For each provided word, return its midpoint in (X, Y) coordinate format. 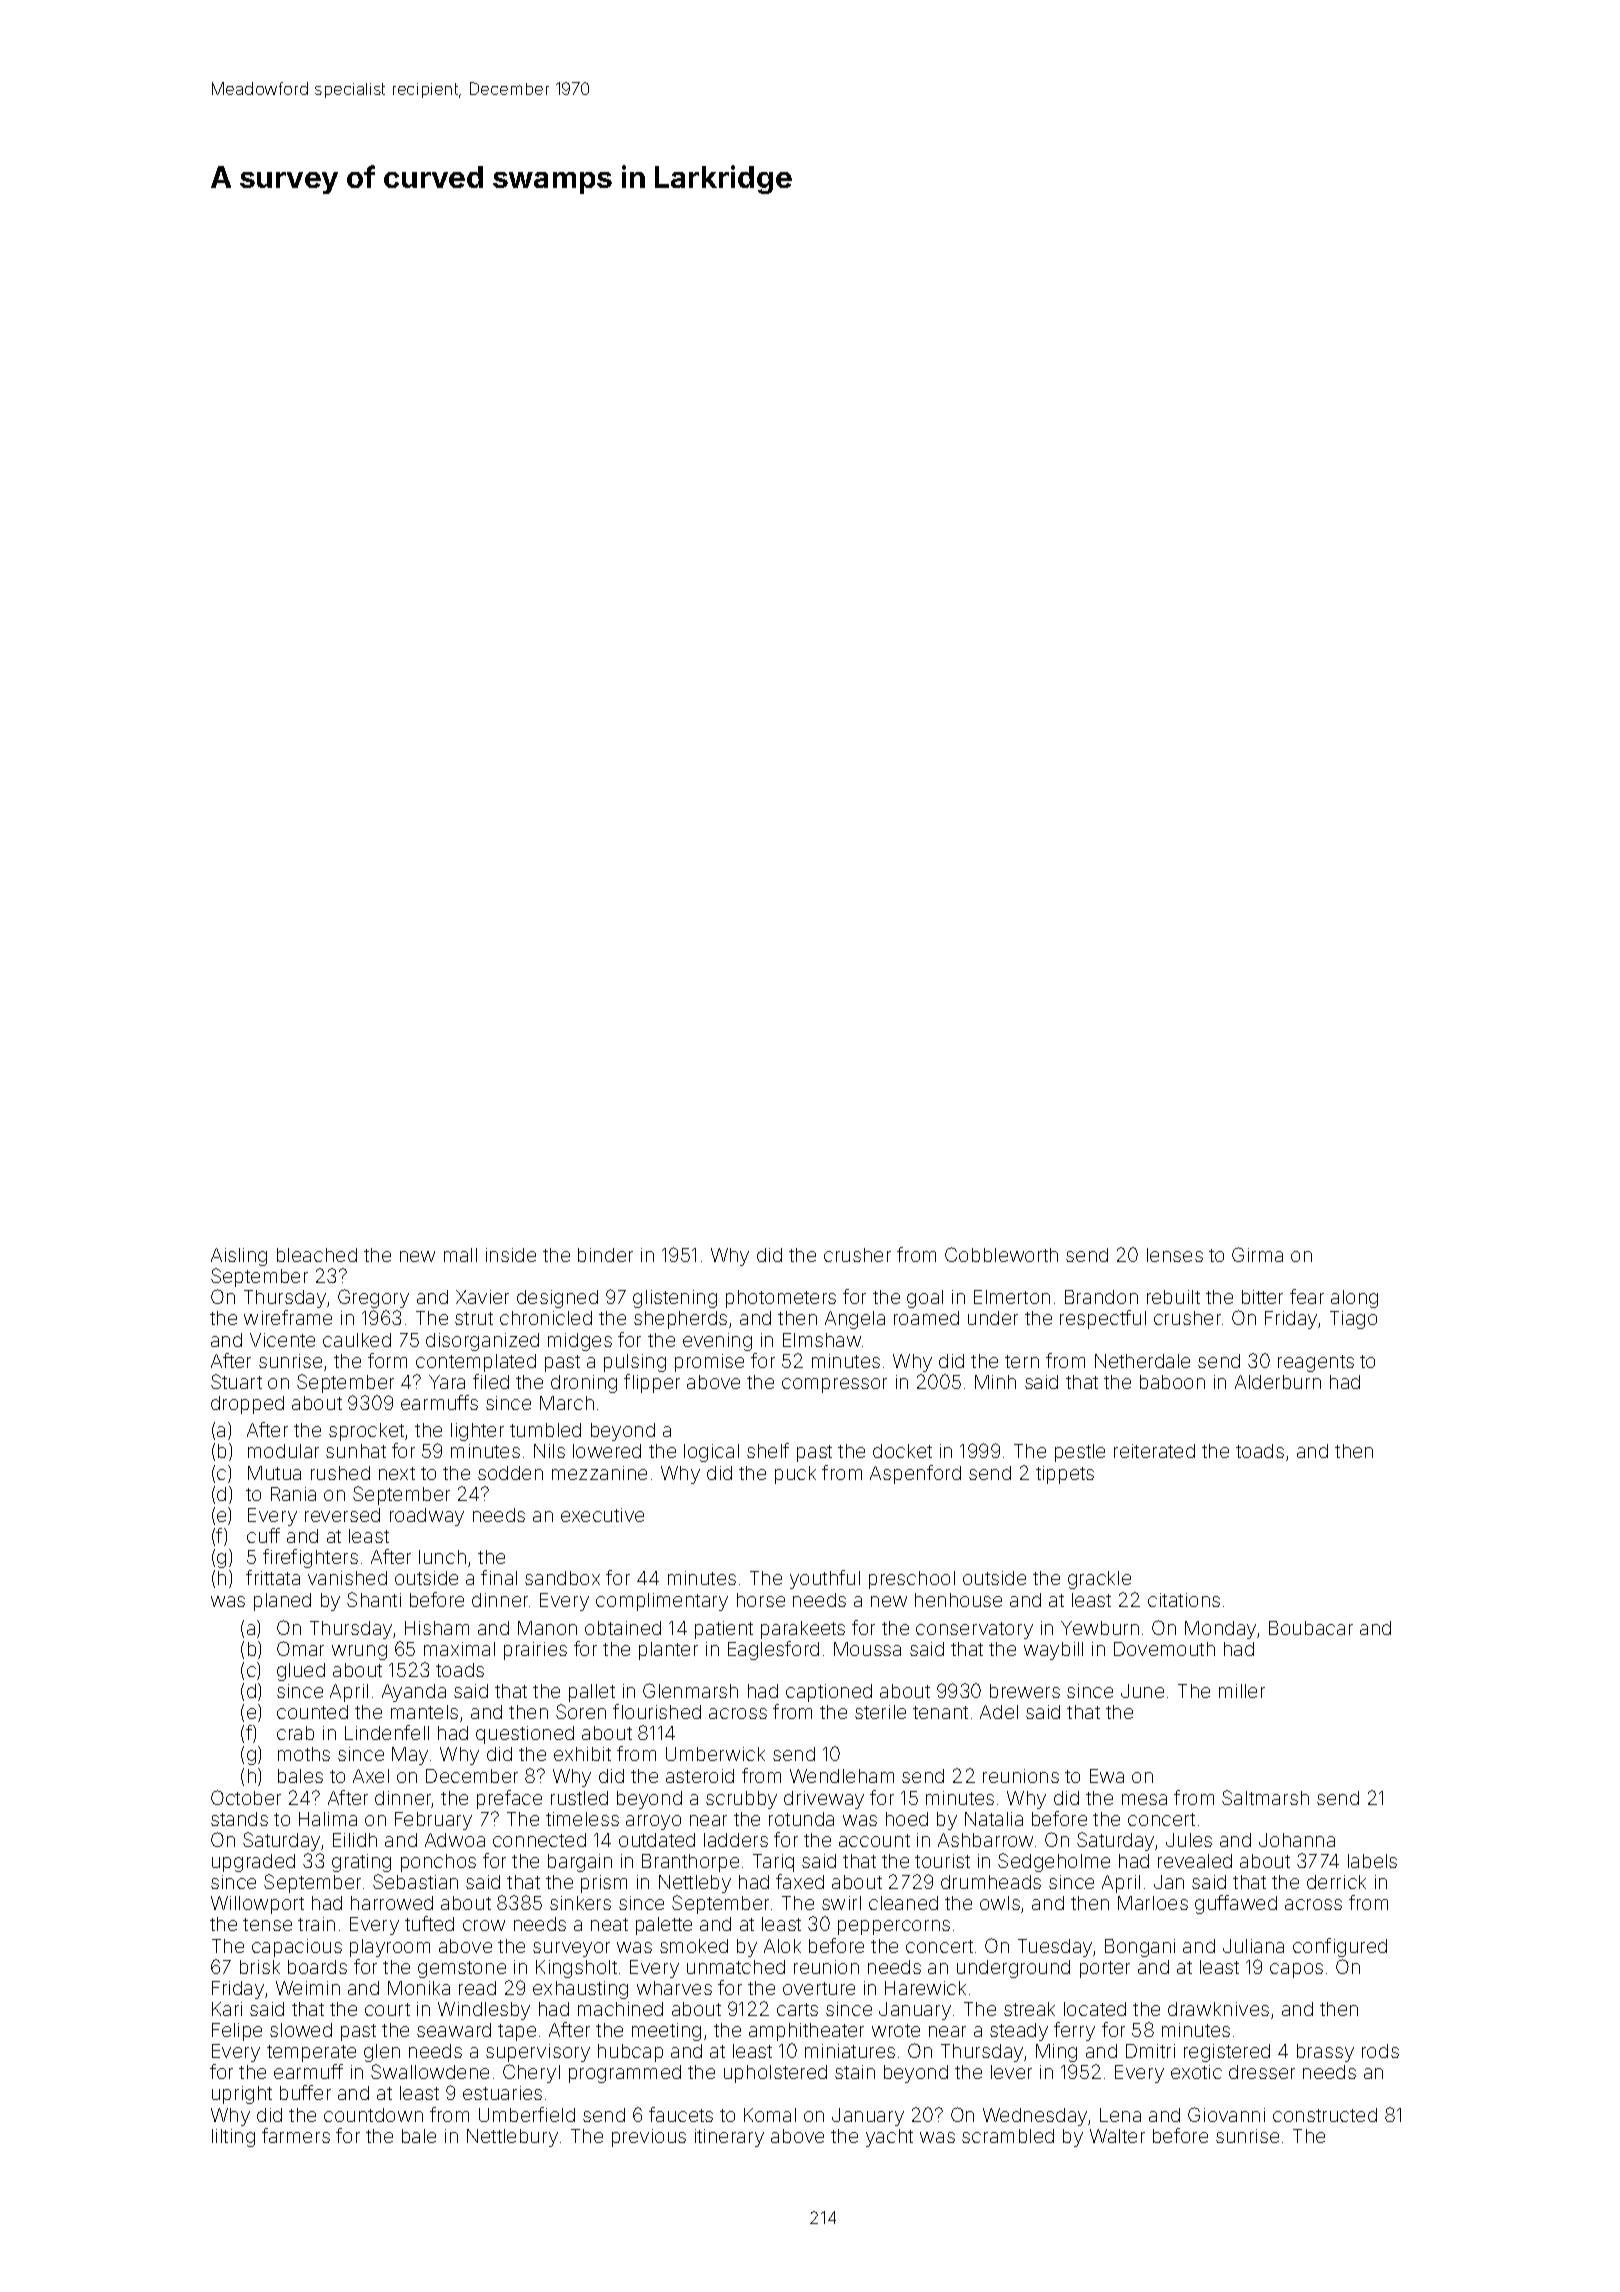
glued (301, 1672)
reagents (1316, 1363)
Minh (995, 1382)
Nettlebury (512, 2138)
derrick (1336, 1882)
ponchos (438, 1863)
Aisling (239, 1257)
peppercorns (894, 1927)
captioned (829, 1693)
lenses (1175, 1255)
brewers (1025, 1691)
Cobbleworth (1001, 1254)
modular (283, 1451)
